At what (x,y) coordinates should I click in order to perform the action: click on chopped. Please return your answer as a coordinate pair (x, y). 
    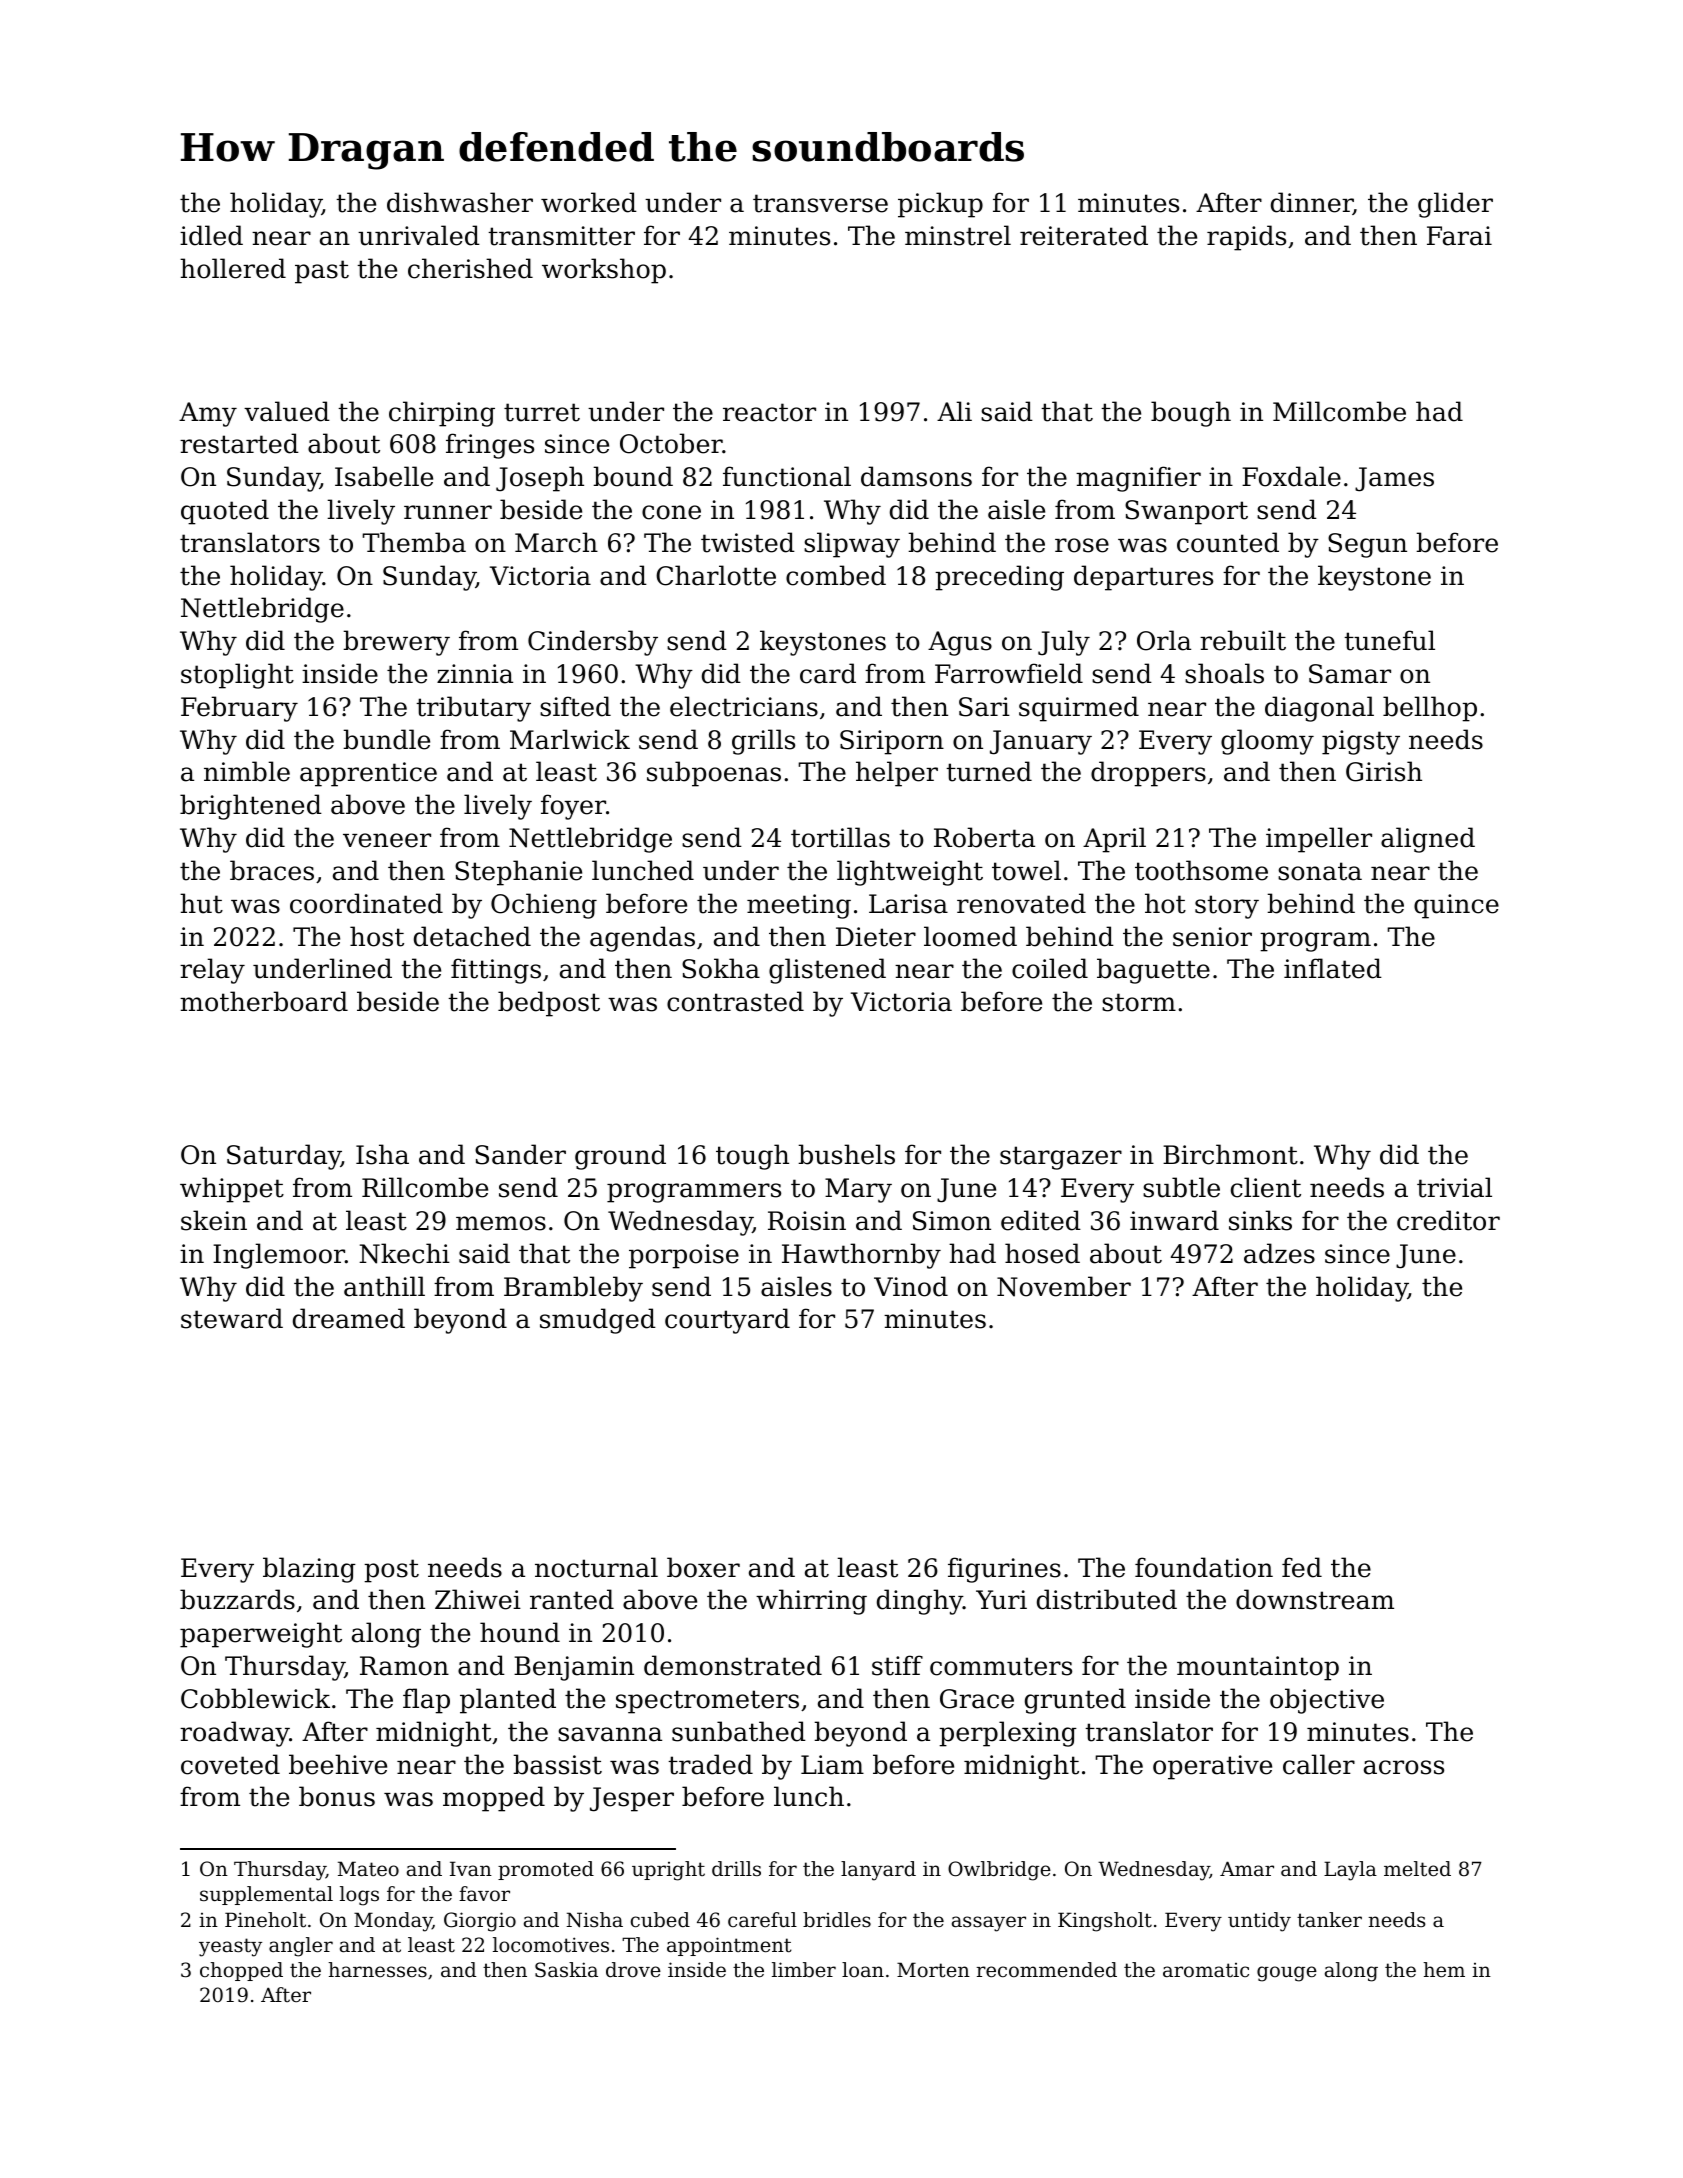
    Looking at the image, I should click on (241, 1971).
